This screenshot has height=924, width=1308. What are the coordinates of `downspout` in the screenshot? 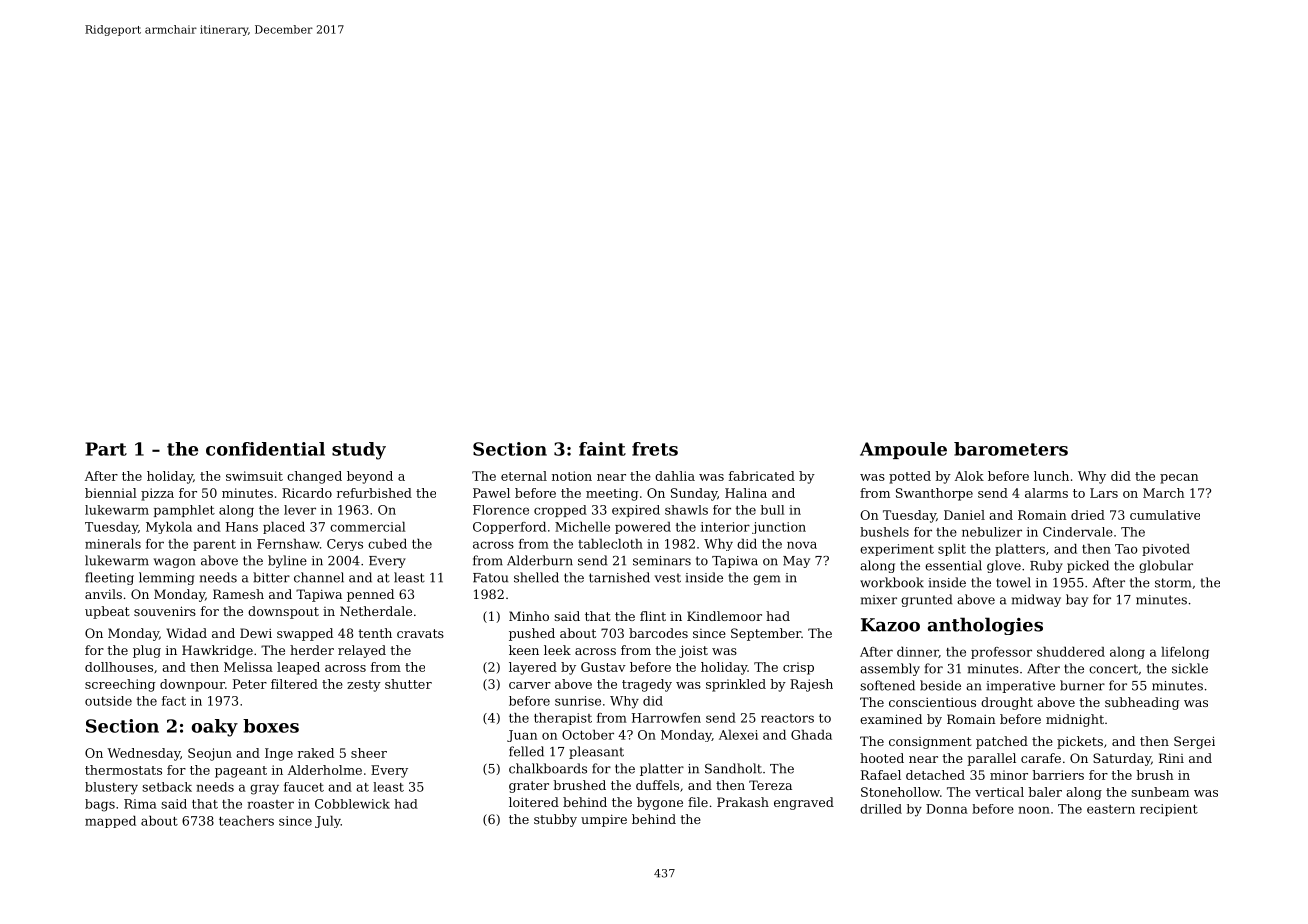 It's located at (283, 612).
